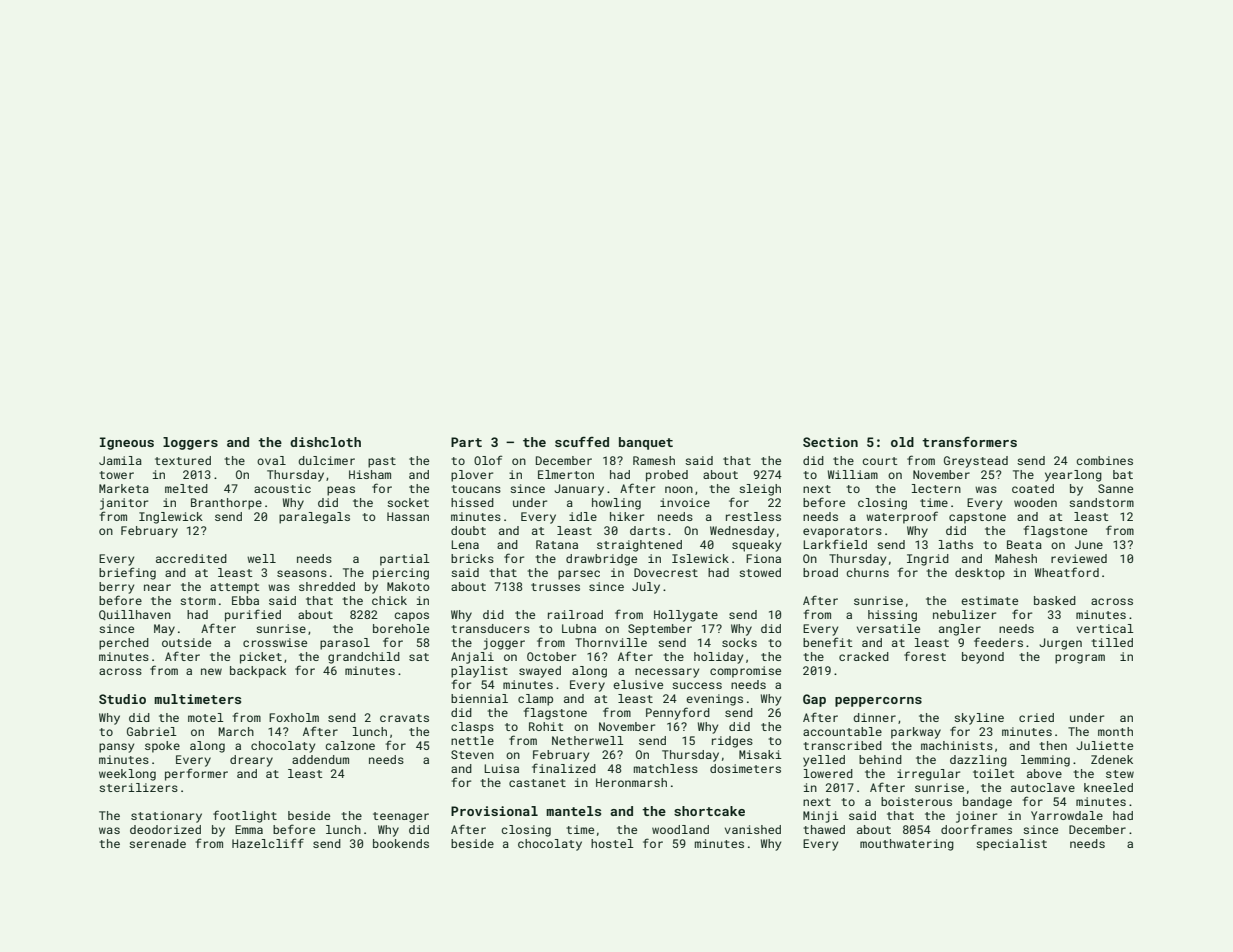  I want to click on textured, so click(183, 460).
